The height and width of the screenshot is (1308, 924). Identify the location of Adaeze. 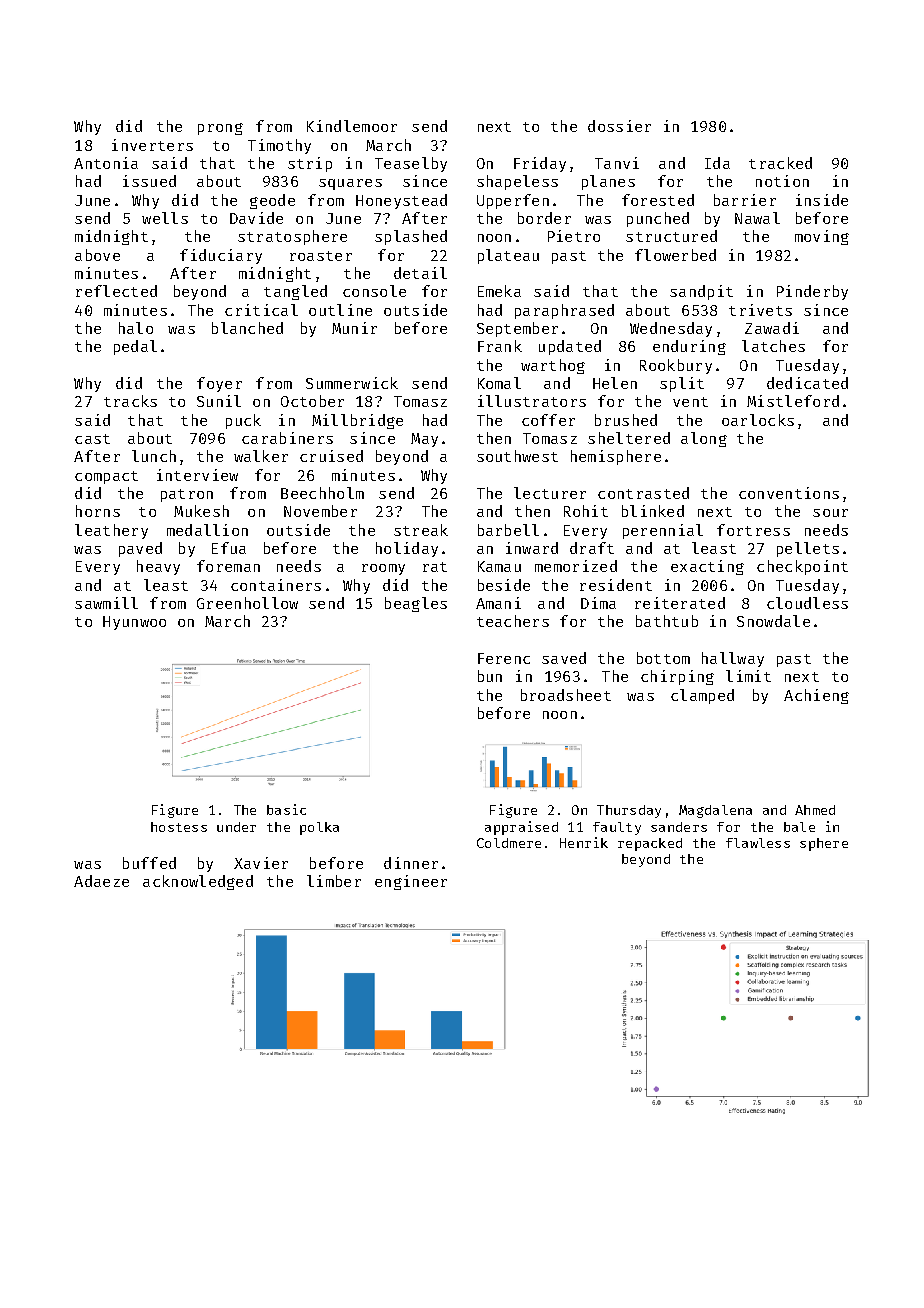
(101, 881).
